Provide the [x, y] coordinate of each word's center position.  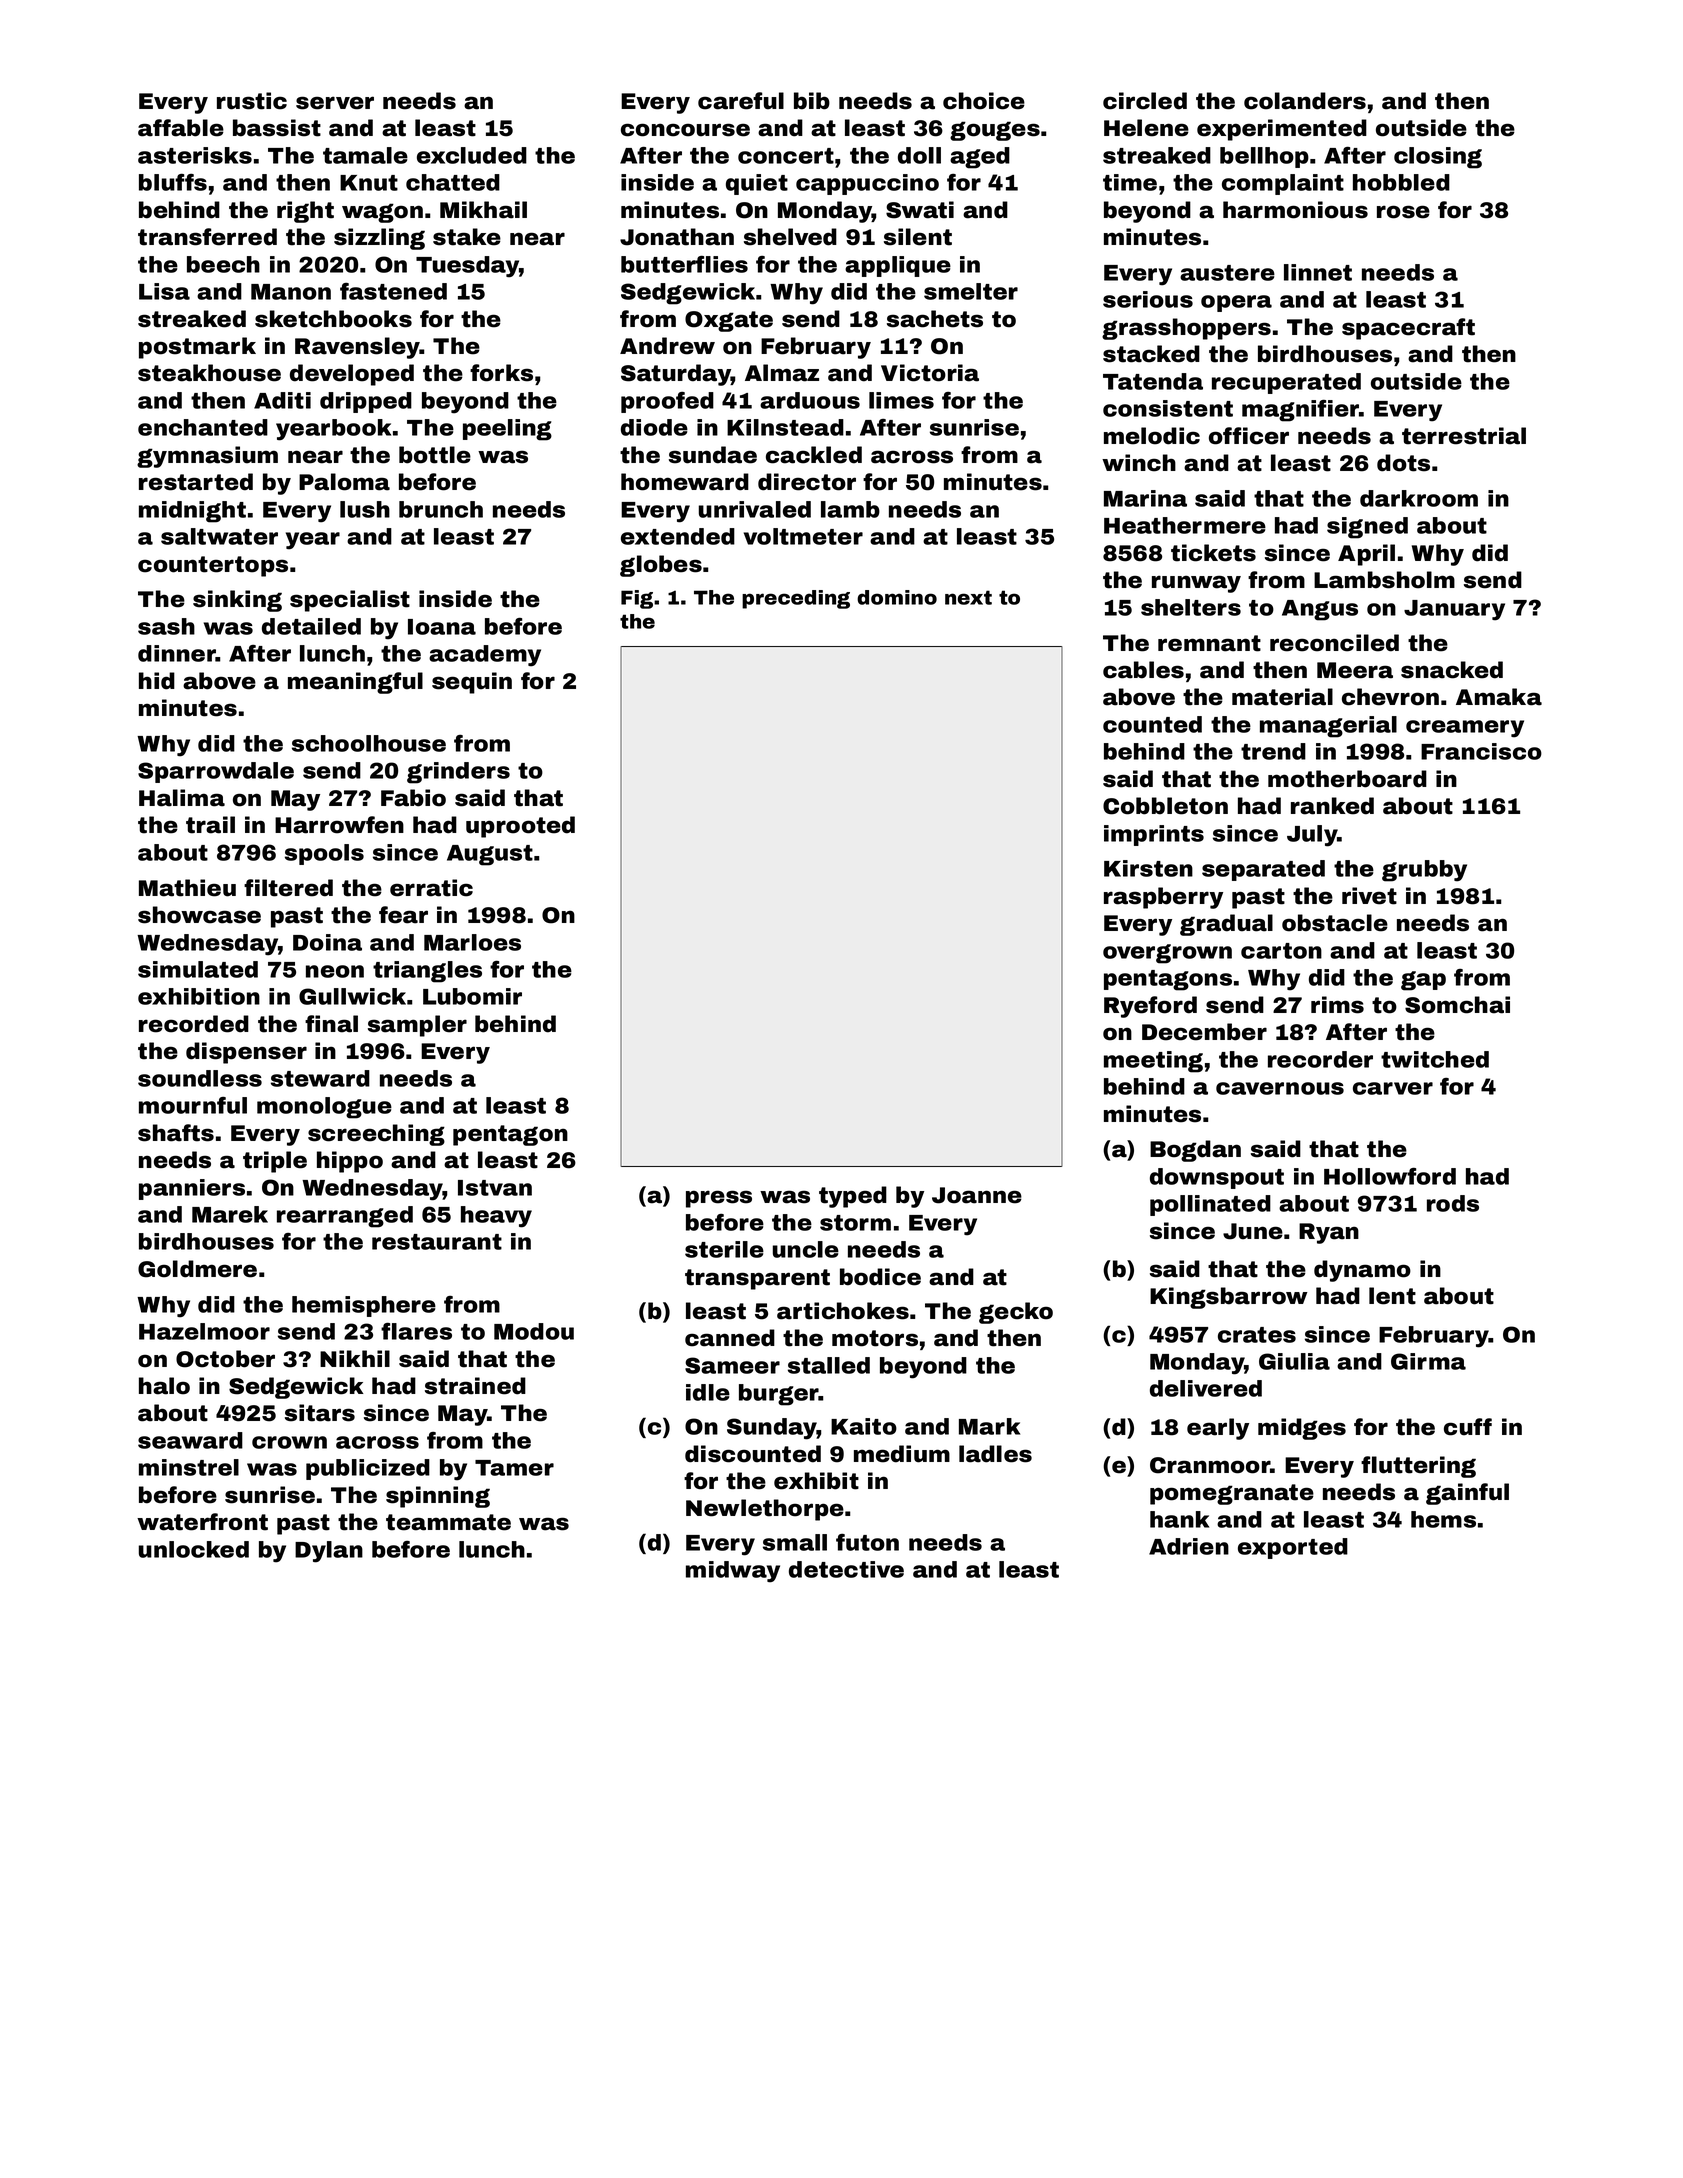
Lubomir [472, 996]
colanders [1305, 101]
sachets [935, 319]
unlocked [194, 1549]
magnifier [1300, 411]
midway [733, 1572]
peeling [507, 430]
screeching [376, 1135]
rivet [1369, 896]
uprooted [520, 827]
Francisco [1481, 751]
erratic [431, 888]
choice [984, 101]
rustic [252, 101]
